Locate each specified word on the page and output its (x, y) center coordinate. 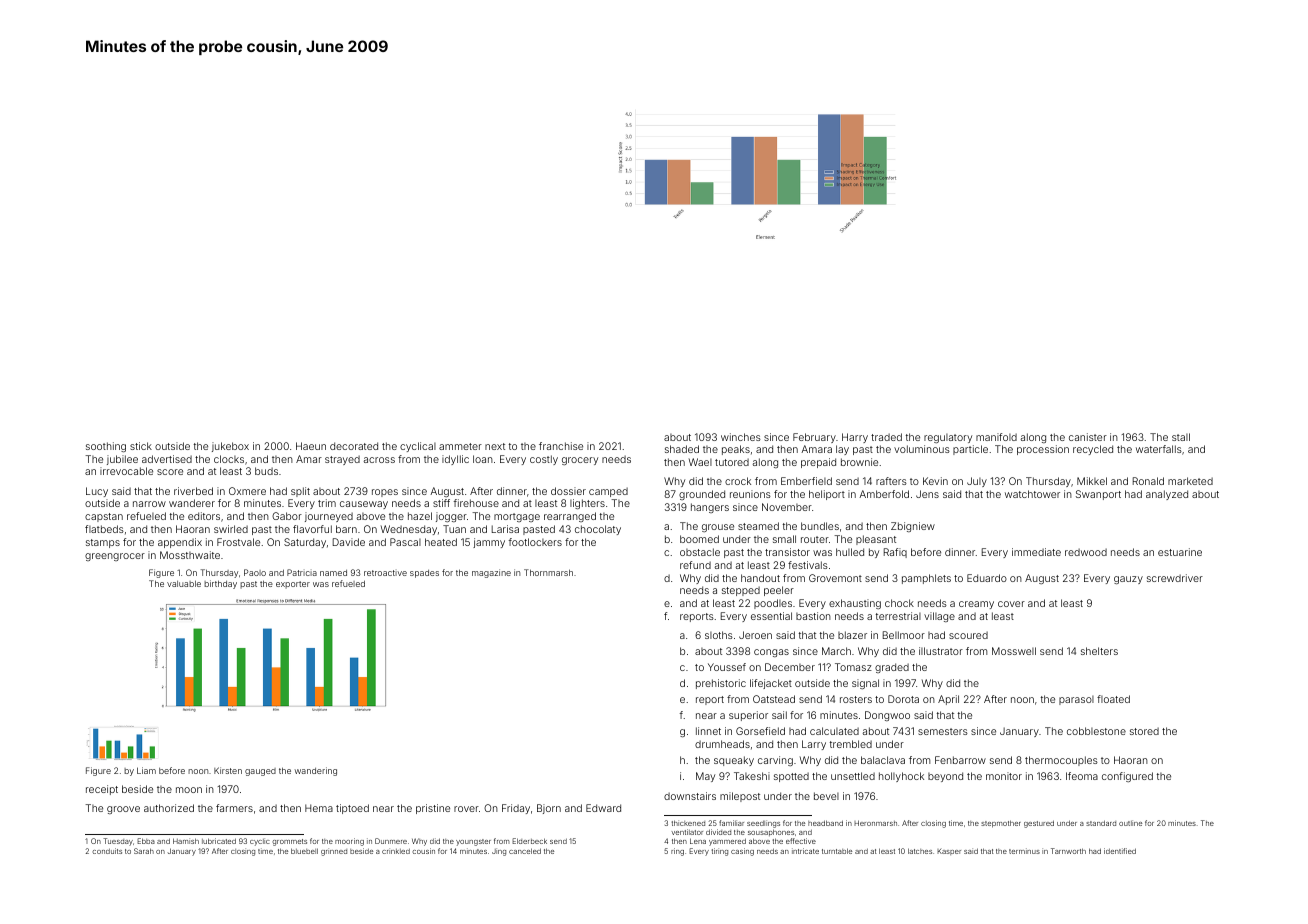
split (300, 492)
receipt (102, 790)
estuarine (1180, 552)
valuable (184, 583)
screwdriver (1175, 578)
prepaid (818, 463)
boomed (699, 539)
